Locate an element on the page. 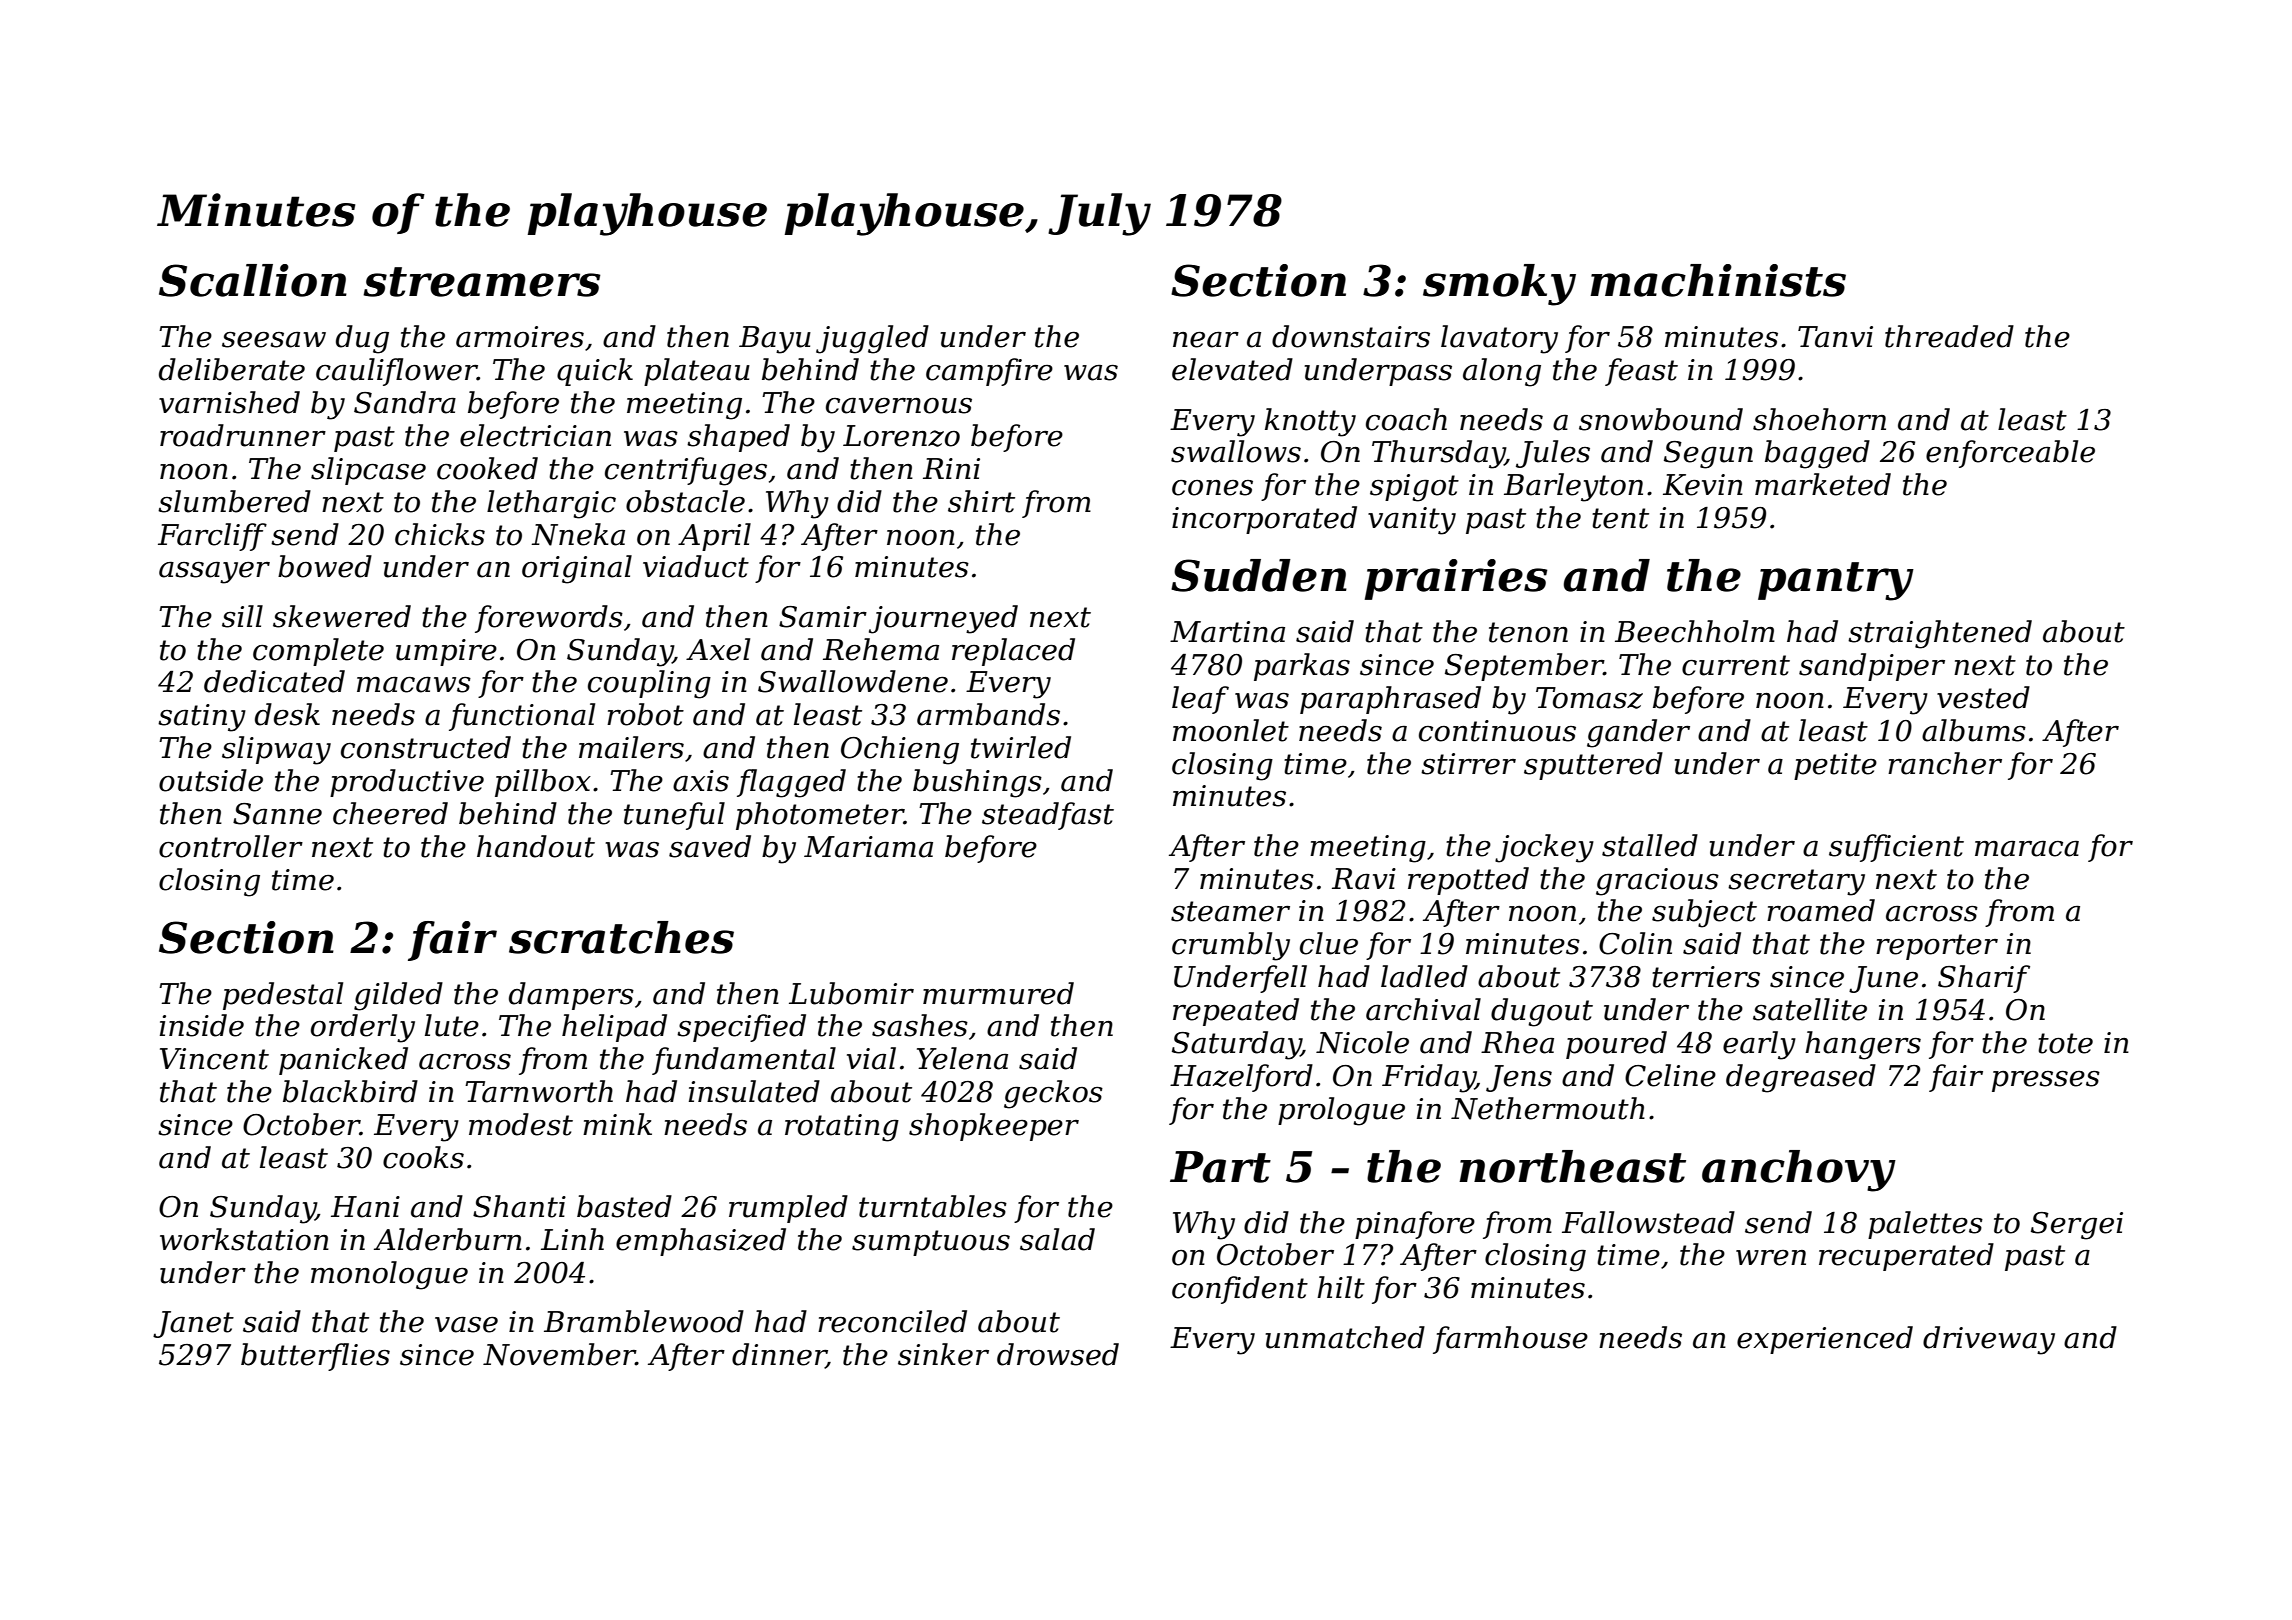 This document has width=2292, height=1620. shaped is located at coordinates (738, 438).
